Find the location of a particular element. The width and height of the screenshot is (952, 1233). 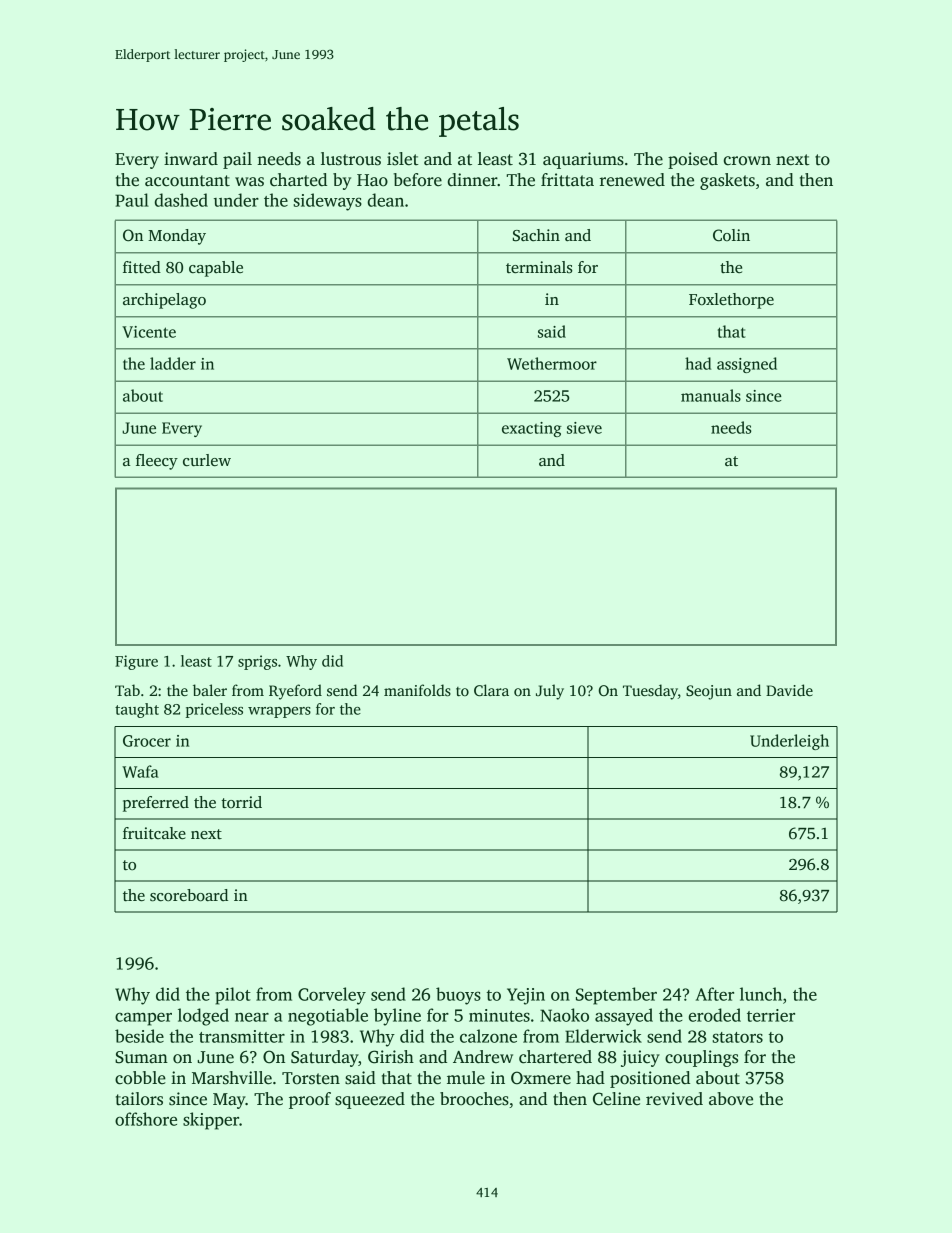

Davide is located at coordinates (789, 690).
